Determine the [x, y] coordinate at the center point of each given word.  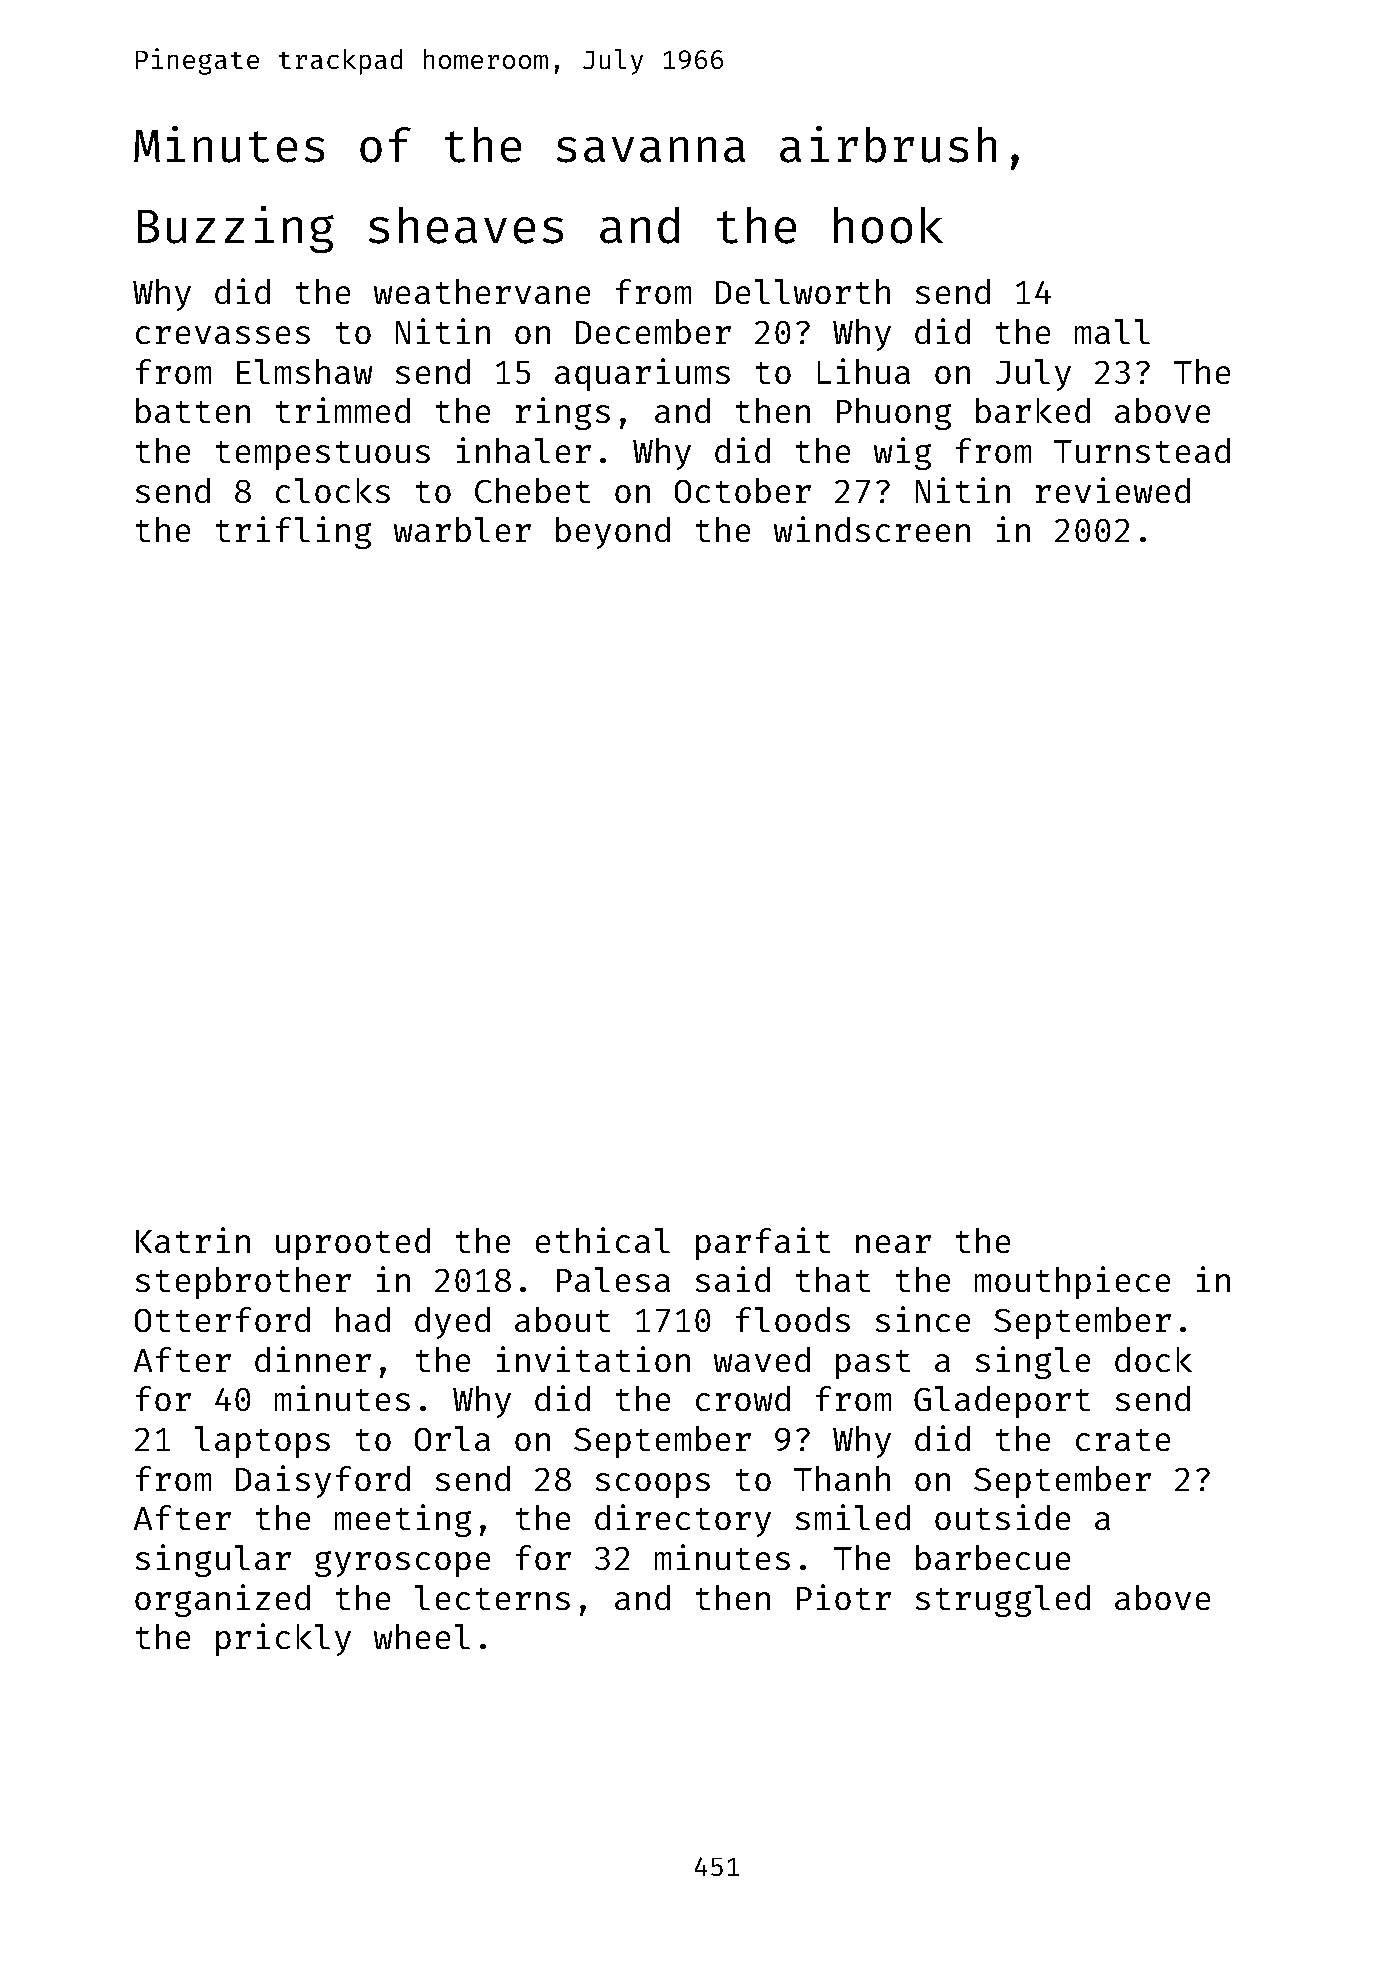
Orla [452, 1438]
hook [888, 225]
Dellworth [803, 291]
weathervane [482, 291]
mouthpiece [1072, 1282]
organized [222, 1600]
